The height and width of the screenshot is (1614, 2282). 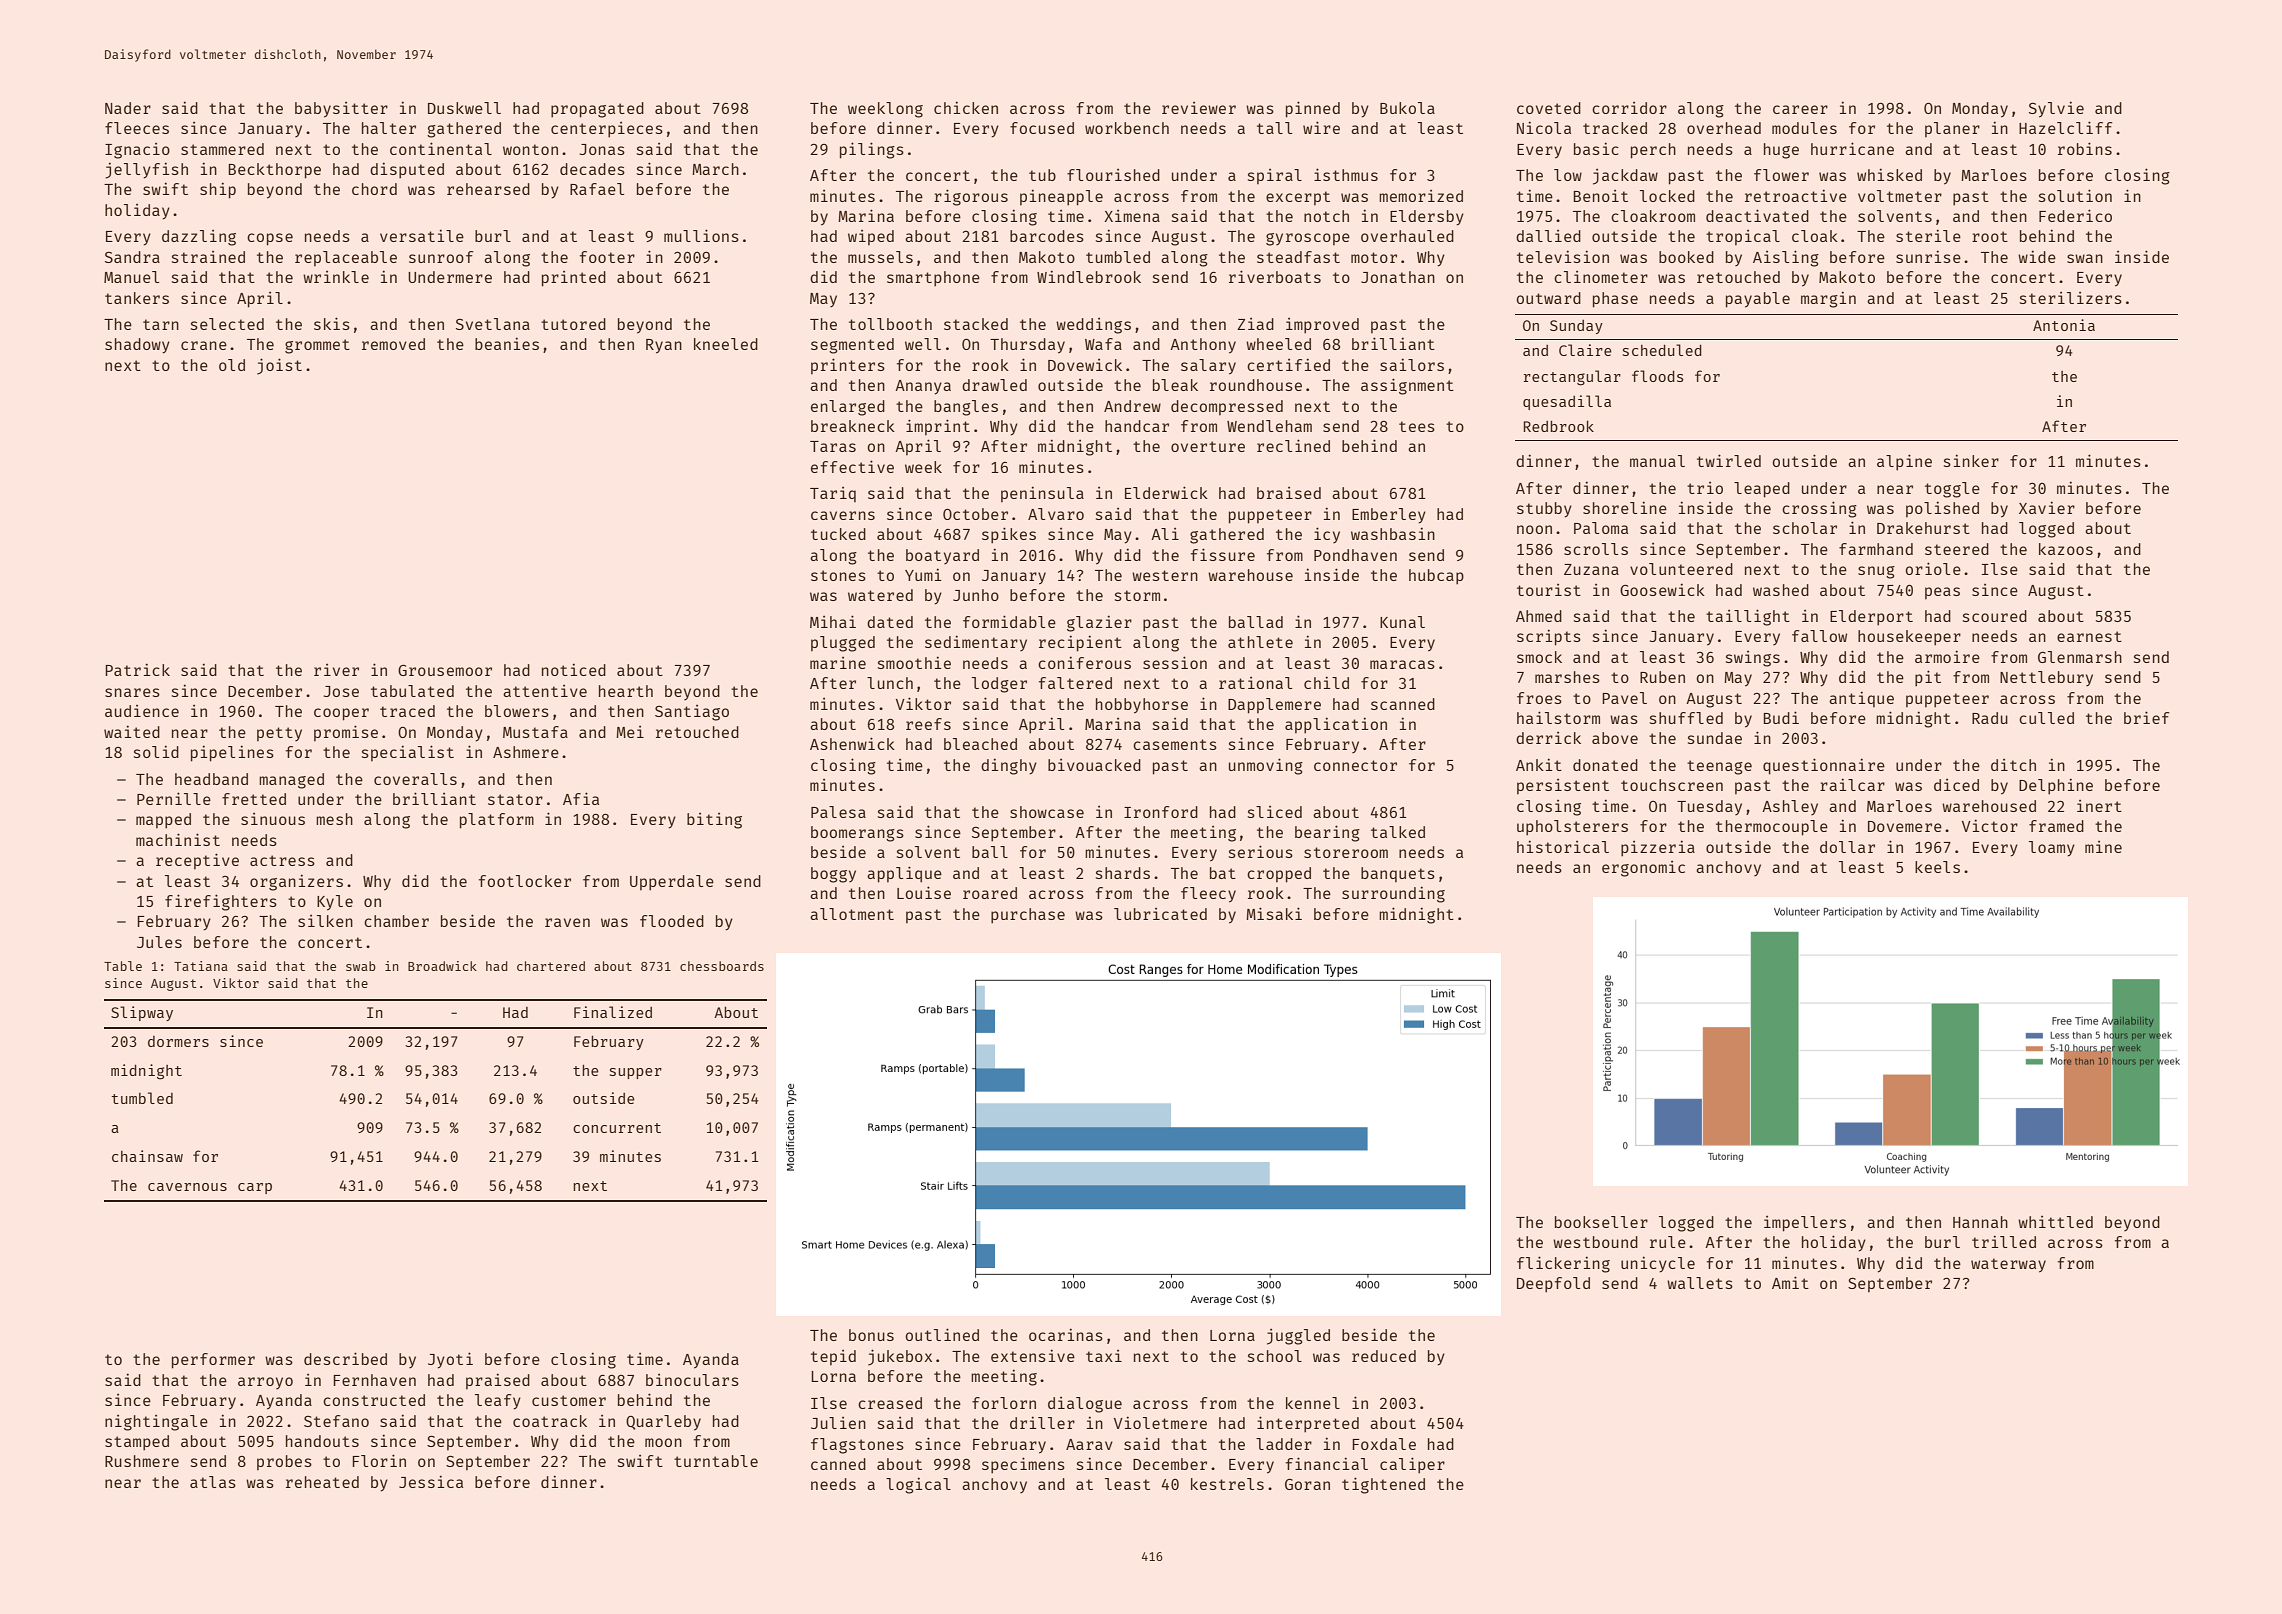 I want to click on joist, so click(x=279, y=366).
